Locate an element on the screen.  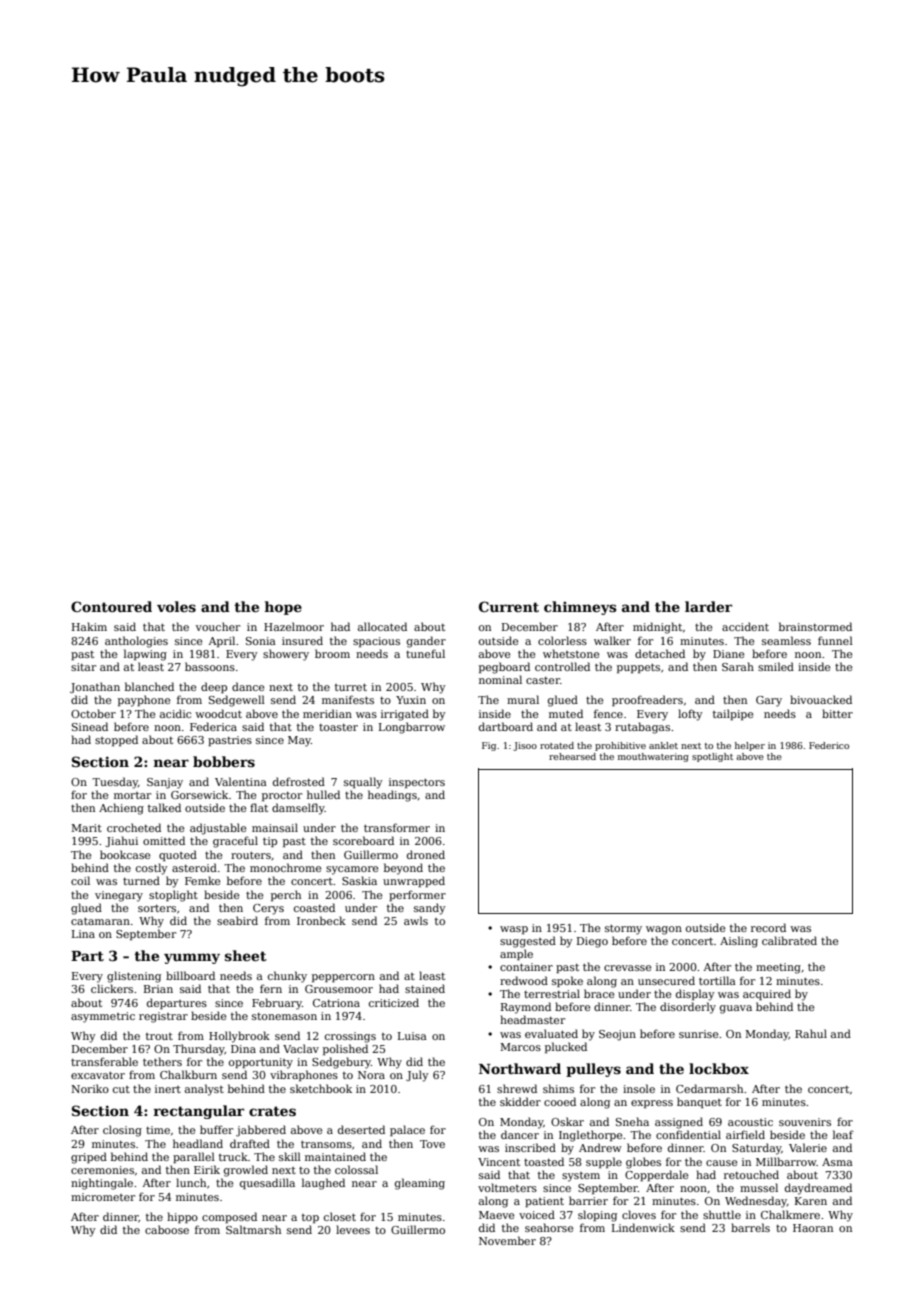
levees is located at coordinates (353, 1229).
